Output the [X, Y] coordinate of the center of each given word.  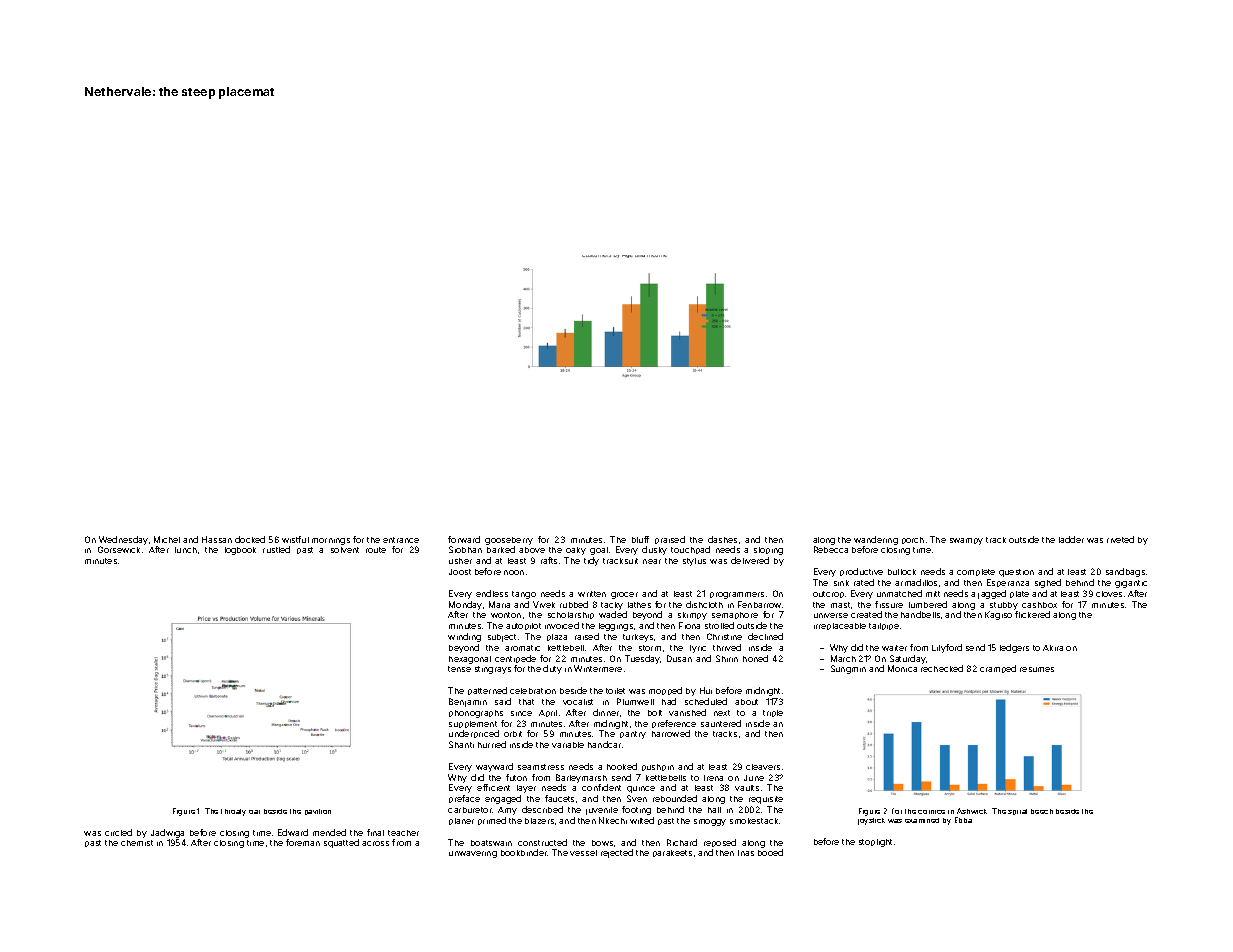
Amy [507, 811]
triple [773, 713]
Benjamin [468, 702]
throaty [233, 812]
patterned [487, 691]
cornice [931, 812]
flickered [1032, 614]
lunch [186, 550]
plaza [557, 637]
